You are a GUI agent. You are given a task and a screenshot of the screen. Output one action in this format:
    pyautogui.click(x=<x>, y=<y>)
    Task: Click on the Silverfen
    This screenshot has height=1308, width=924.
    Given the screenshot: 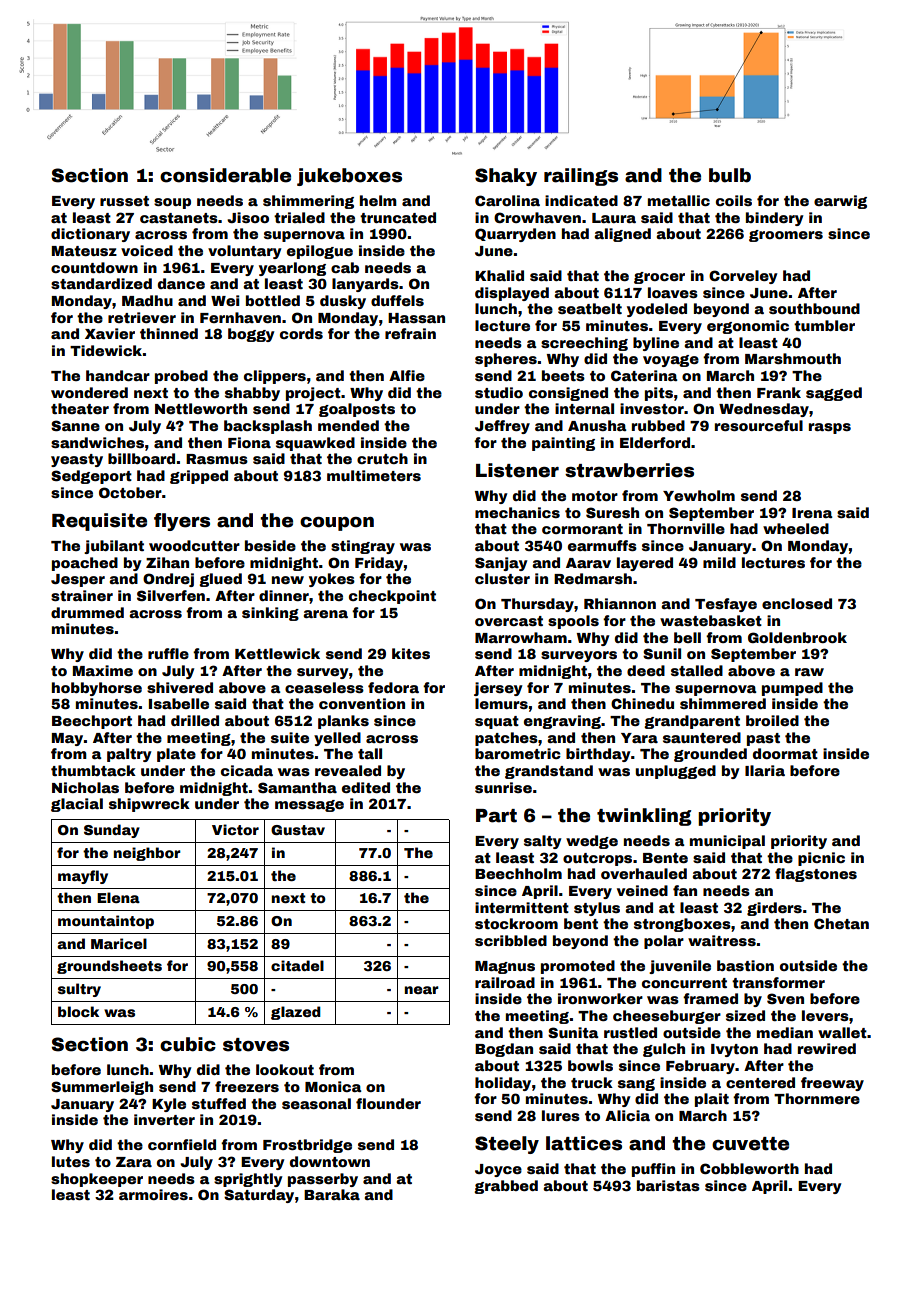 What is the action you would take?
    pyautogui.click(x=171, y=595)
